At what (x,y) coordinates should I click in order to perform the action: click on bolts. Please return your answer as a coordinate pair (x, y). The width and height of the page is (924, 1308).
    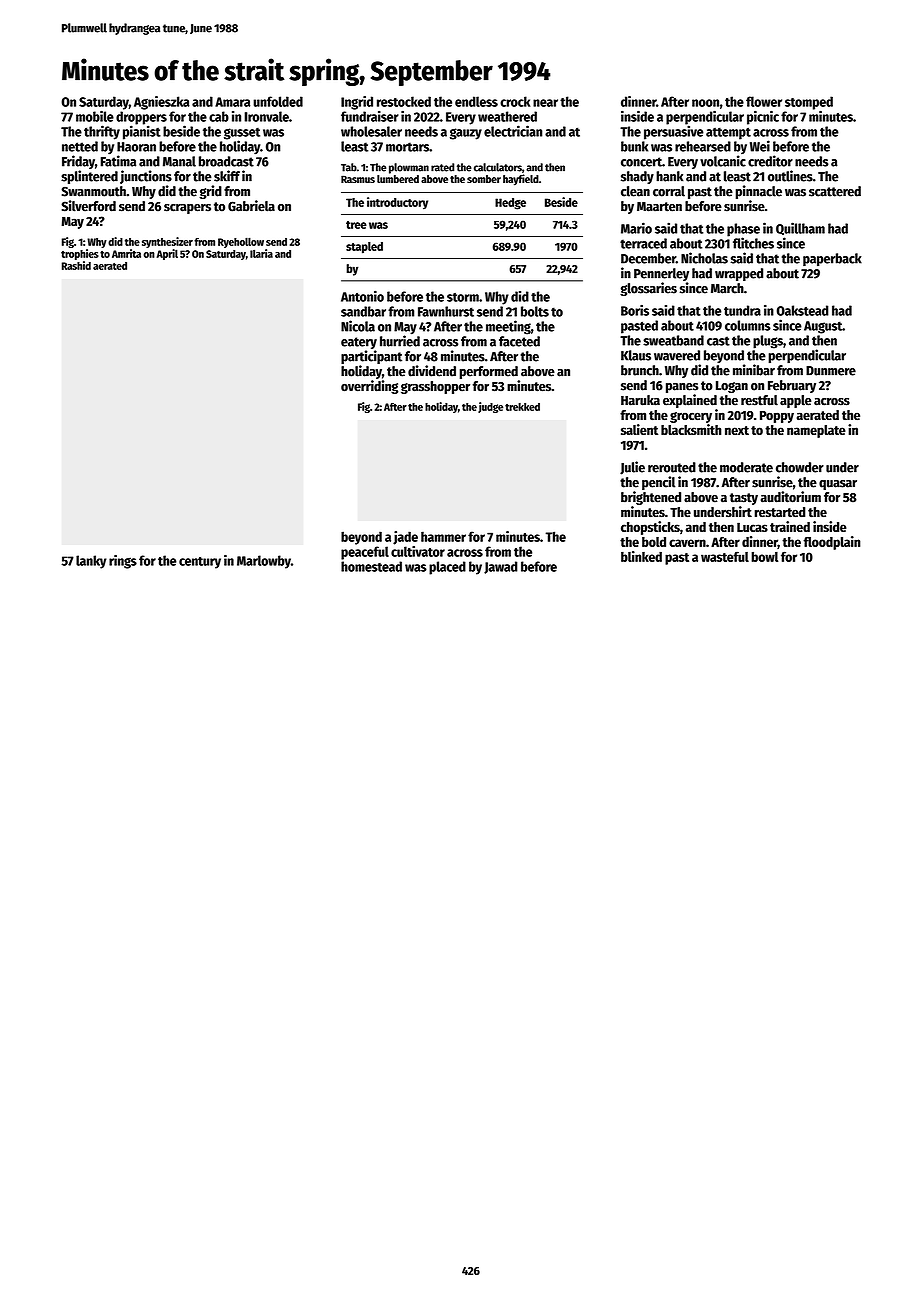
    Looking at the image, I should click on (535, 311).
